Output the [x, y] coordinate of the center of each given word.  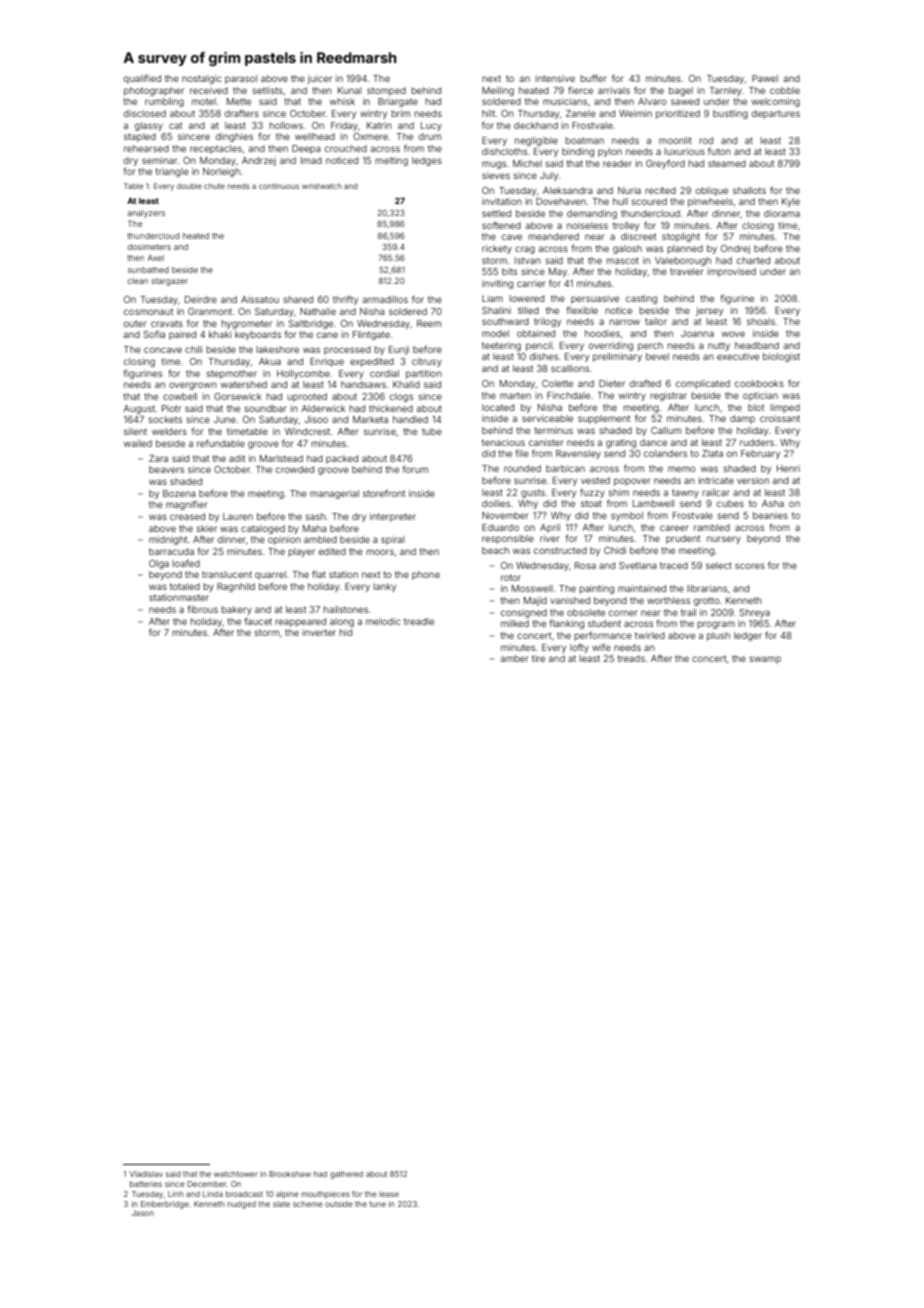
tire [538, 658]
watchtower [236, 1174]
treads [631, 658]
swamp [765, 660]
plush [718, 636]
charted [753, 260]
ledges [427, 161]
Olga [159, 564]
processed [347, 350]
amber [514, 658]
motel [204, 101]
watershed [244, 384]
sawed [685, 101]
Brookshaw [290, 1174]
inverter [319, 632]
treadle [419, 621]
